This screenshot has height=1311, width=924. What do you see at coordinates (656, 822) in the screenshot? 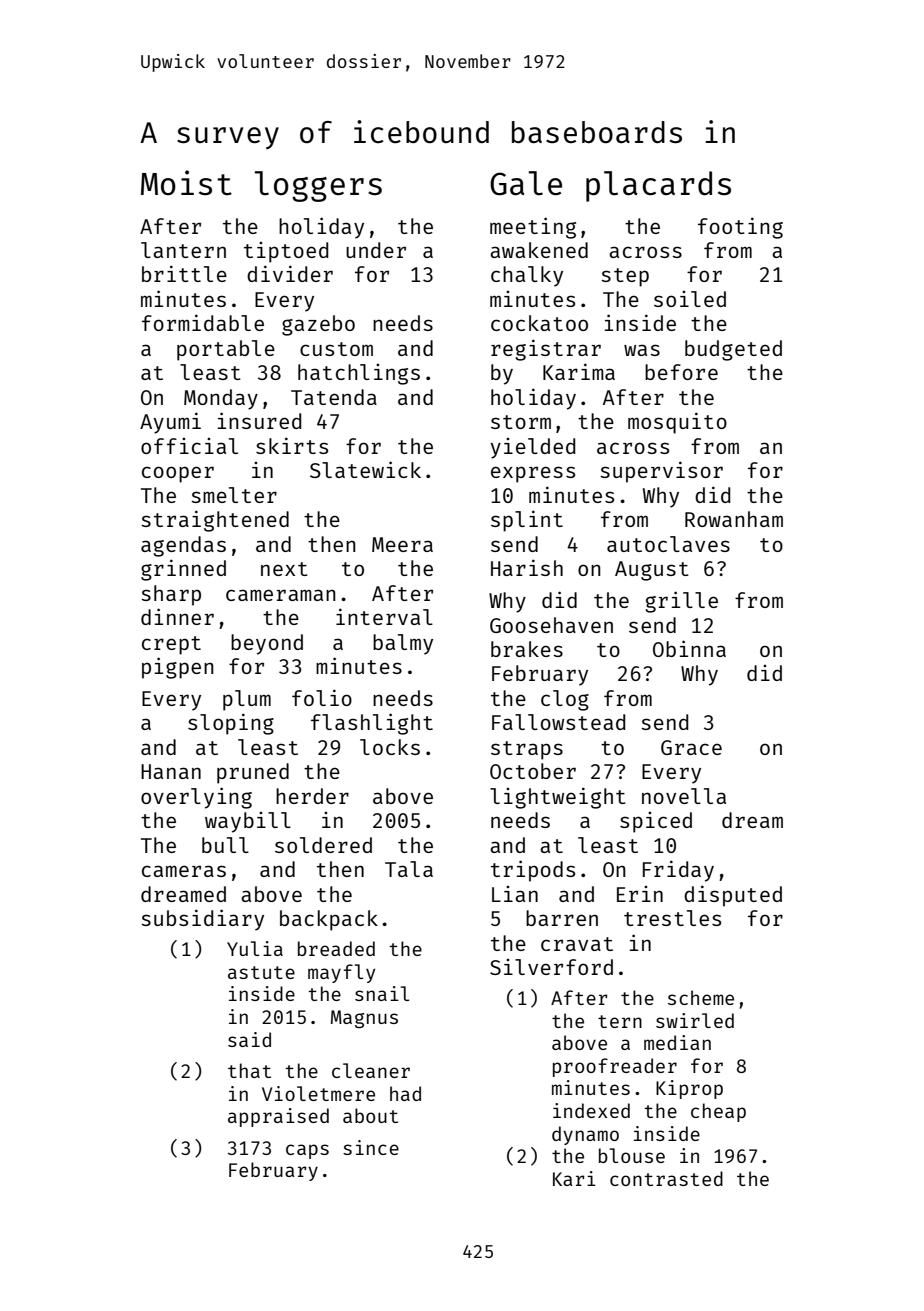
I see `spiced` at bounding box center [656, 822].
